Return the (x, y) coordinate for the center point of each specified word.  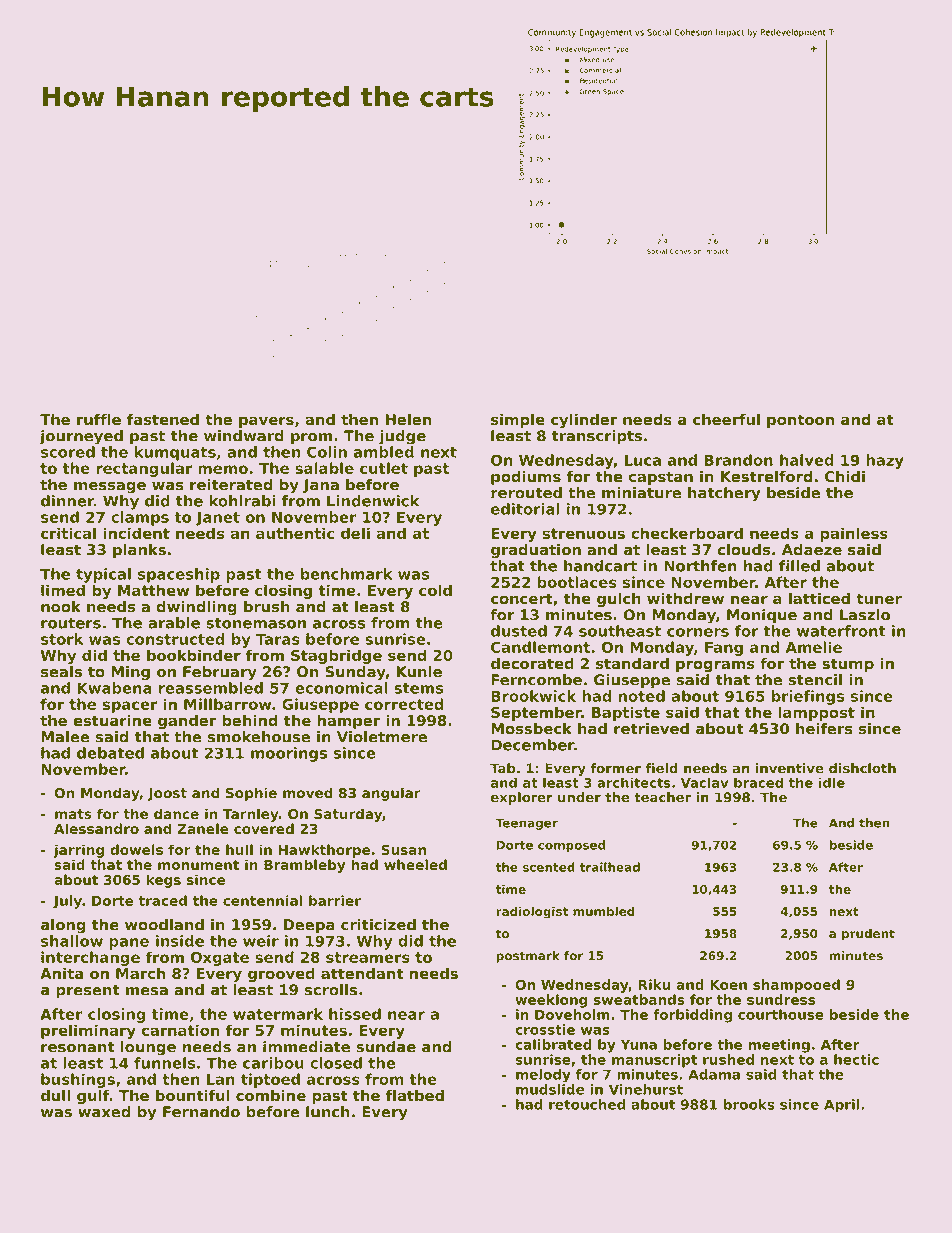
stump (848, 665)
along (63, 926)
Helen (409, 419)
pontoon (800, 421)
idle (832, 782)
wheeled (415, 864)
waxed (104, 1112)
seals (61, 672)
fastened (163, 419)
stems (418, 688)
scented (549, 867)
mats (73, 814)
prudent (868, 935)
